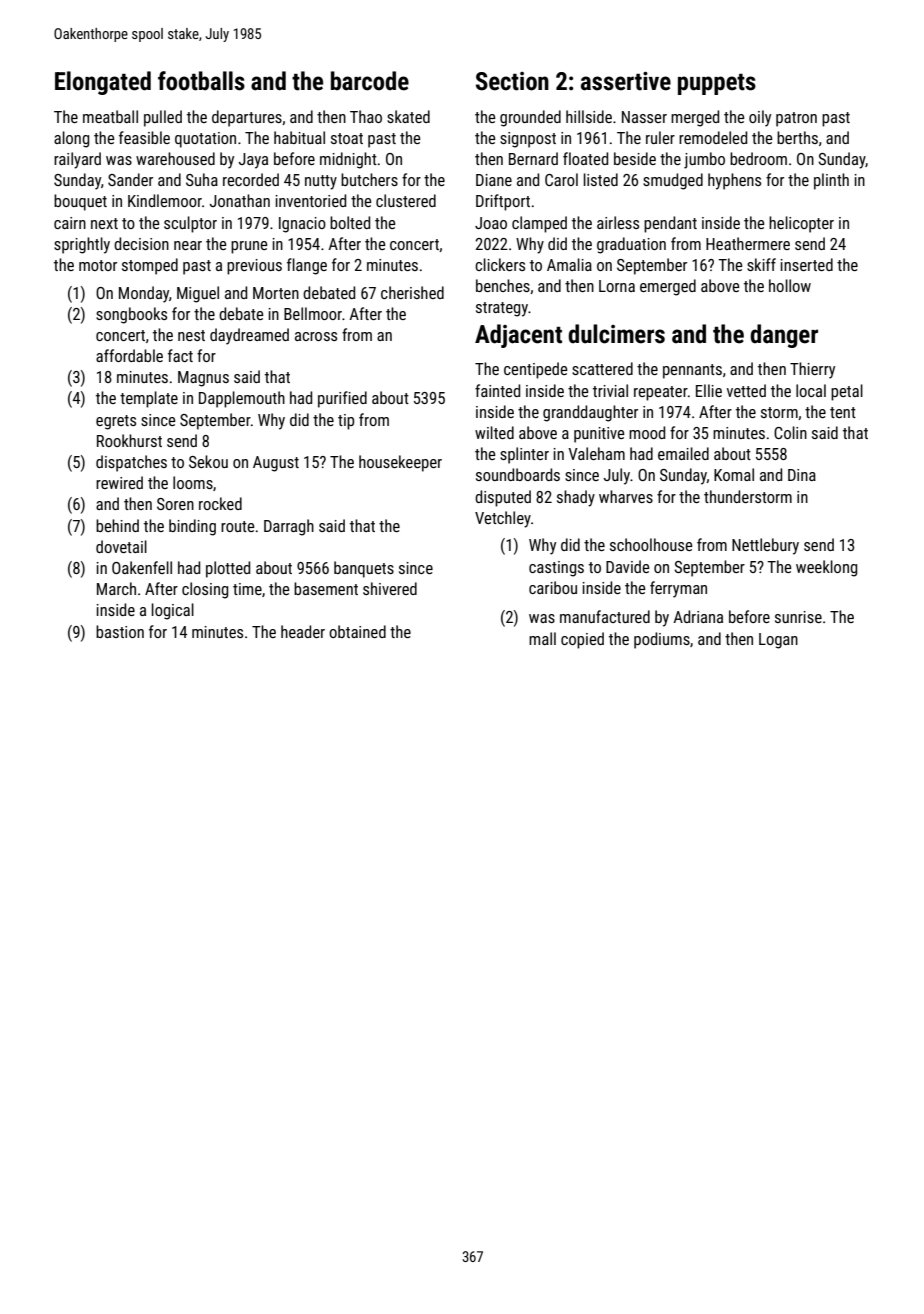 This screenshot has height=1314, width=924. Describe the element at coordinates (796, 119) in the screenshot. I see `patron` at that location.
